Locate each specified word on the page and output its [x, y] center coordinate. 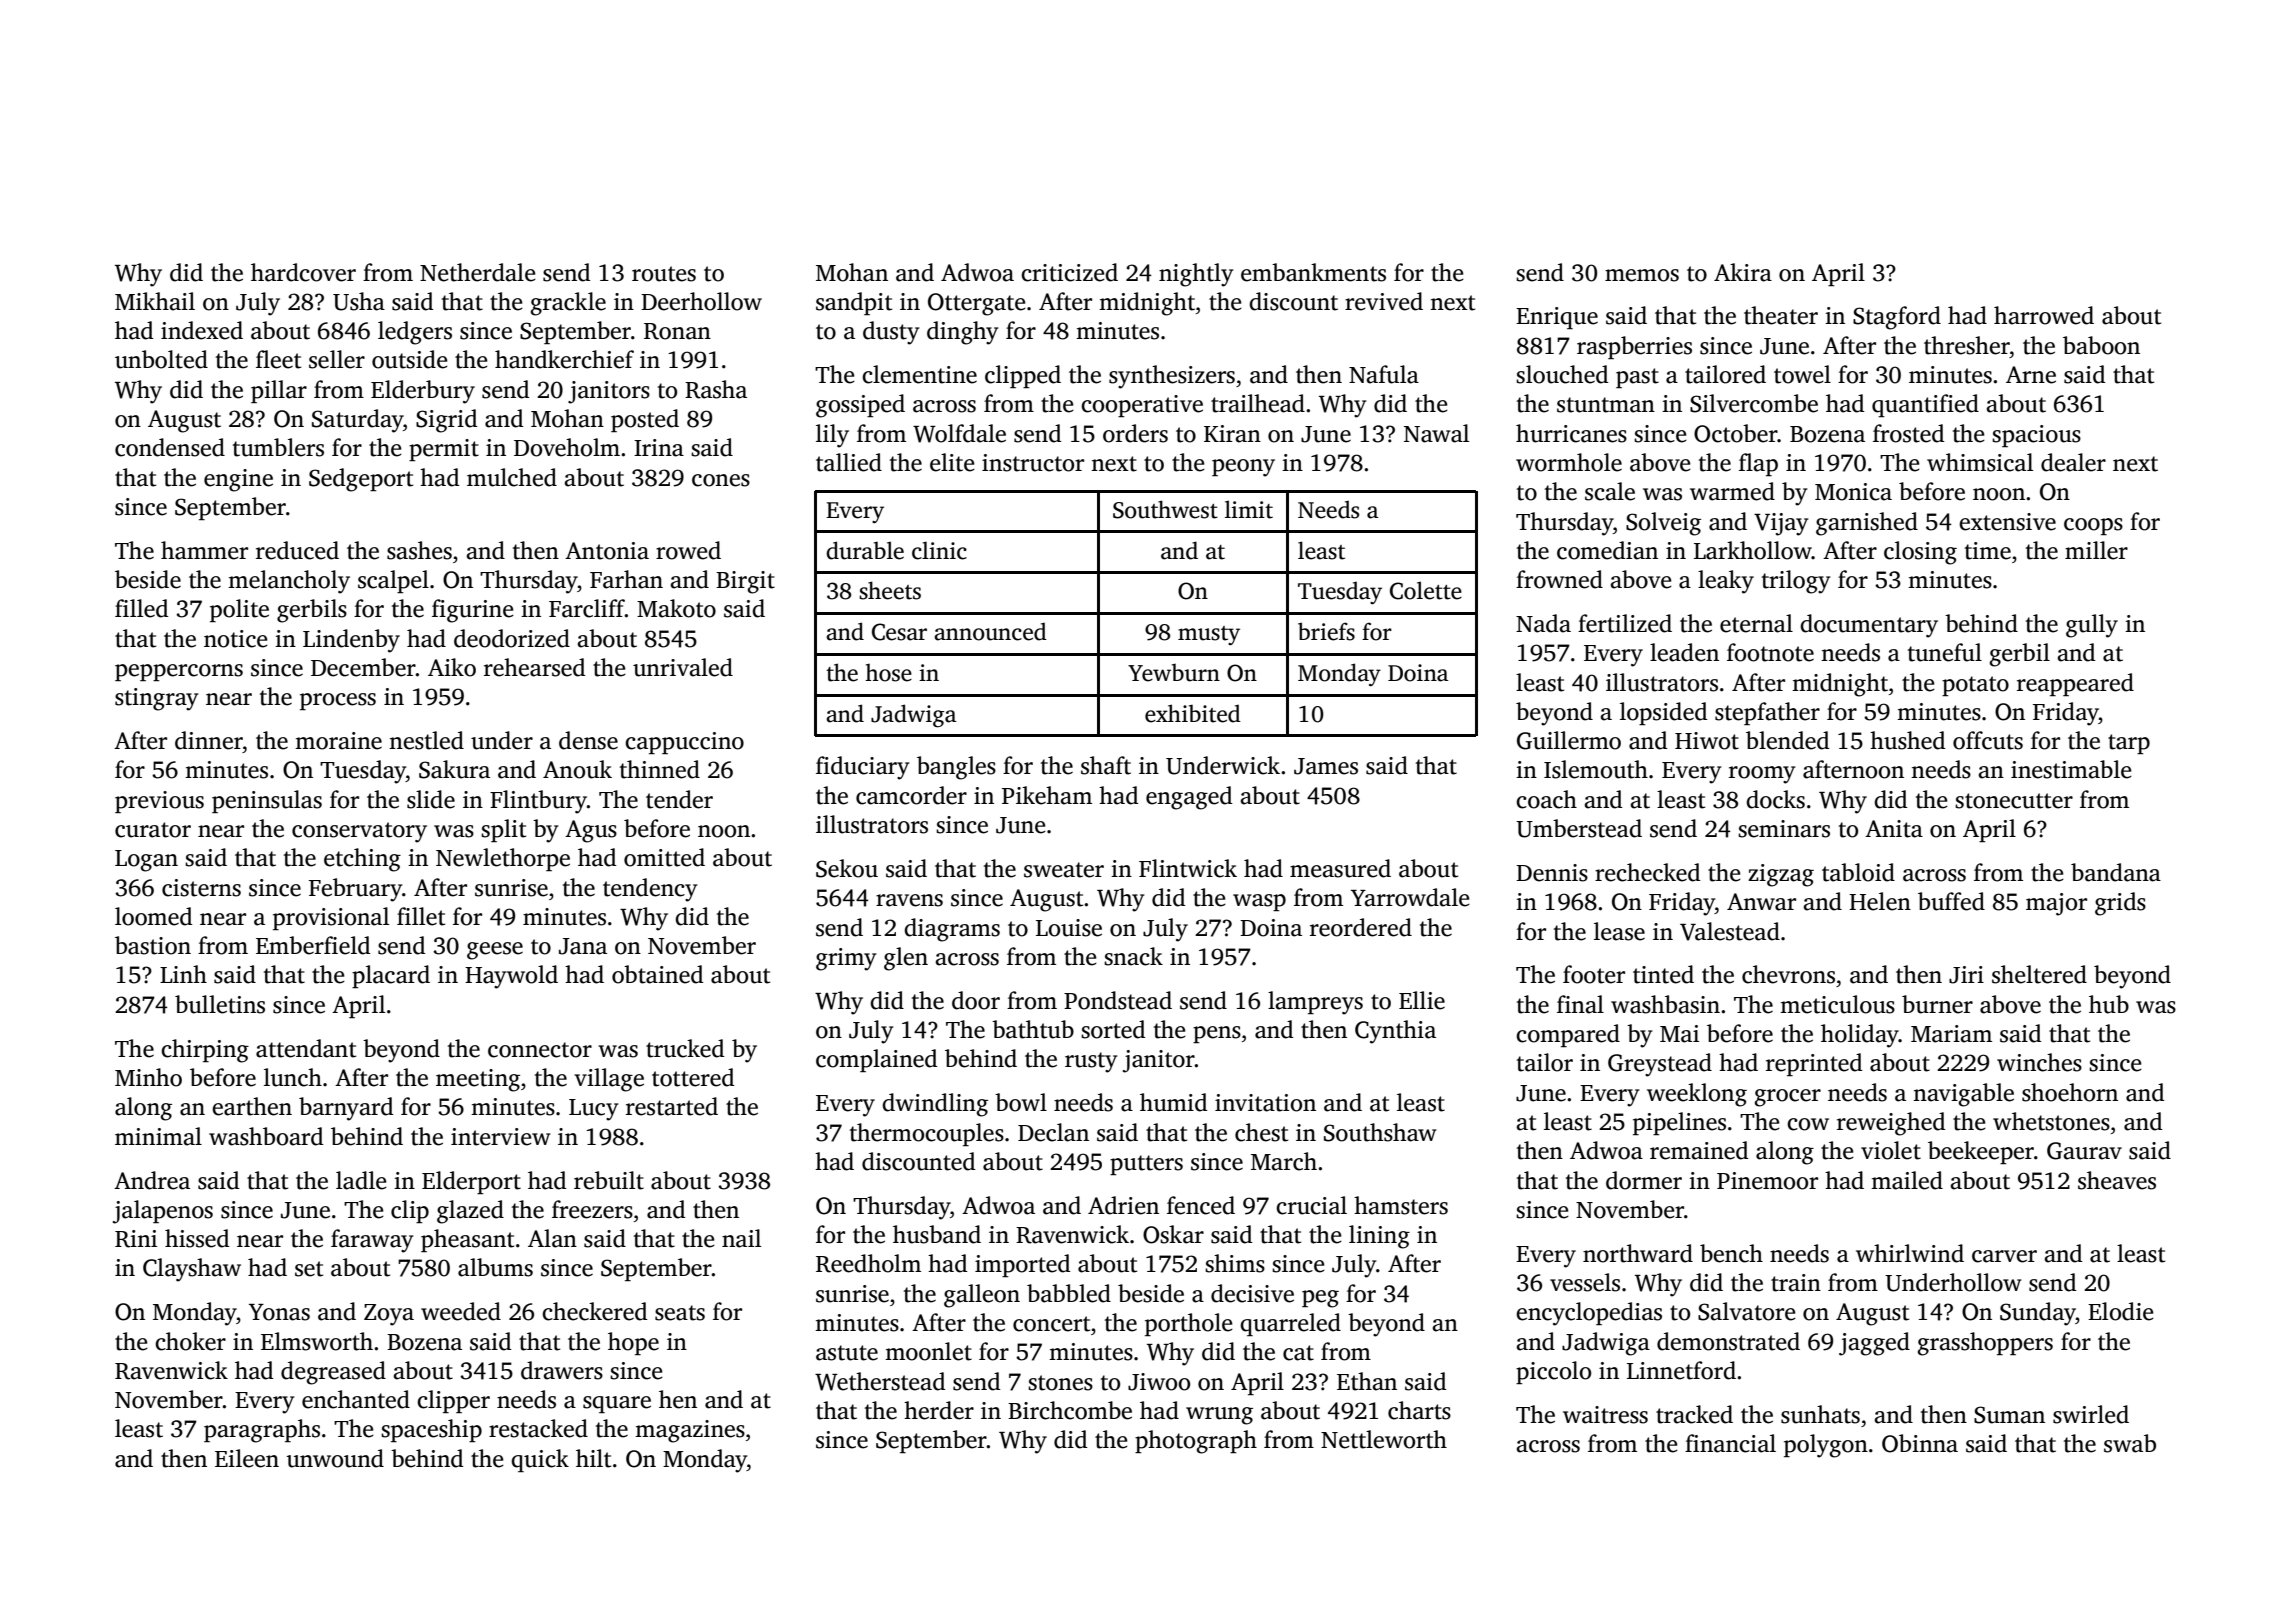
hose [888, 672]
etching [362, 860]
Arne [2031, 375]
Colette [1426, 590]
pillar [279, 391]
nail [741, 1238]
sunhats [1820, 1414]
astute [847, 1353]
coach [1546, 799]
